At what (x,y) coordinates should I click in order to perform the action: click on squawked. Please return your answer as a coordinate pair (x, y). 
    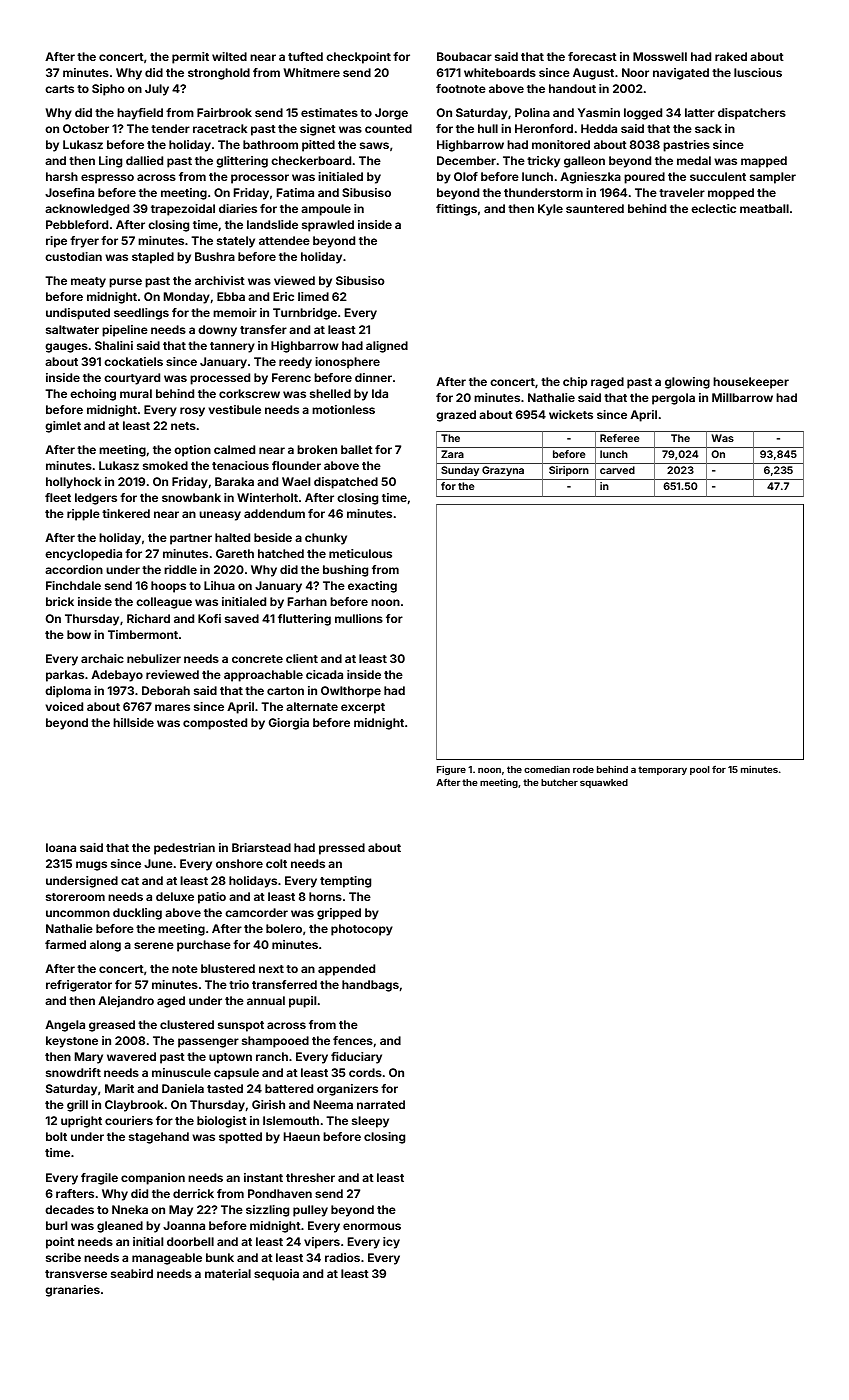
    Looking at the image, I should click on (604, 783).
